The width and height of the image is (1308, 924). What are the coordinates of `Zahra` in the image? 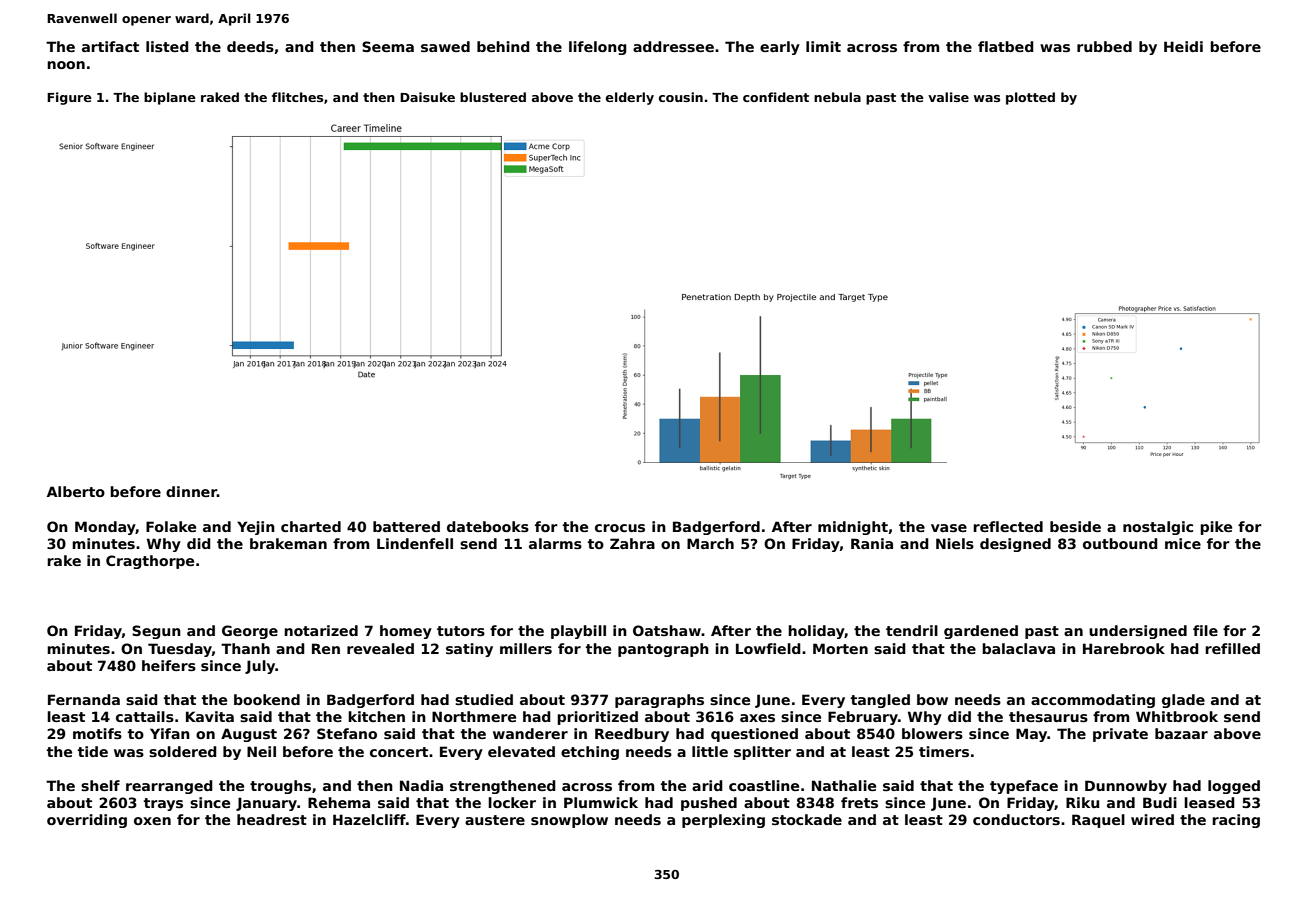 It's located at (632, 543).
